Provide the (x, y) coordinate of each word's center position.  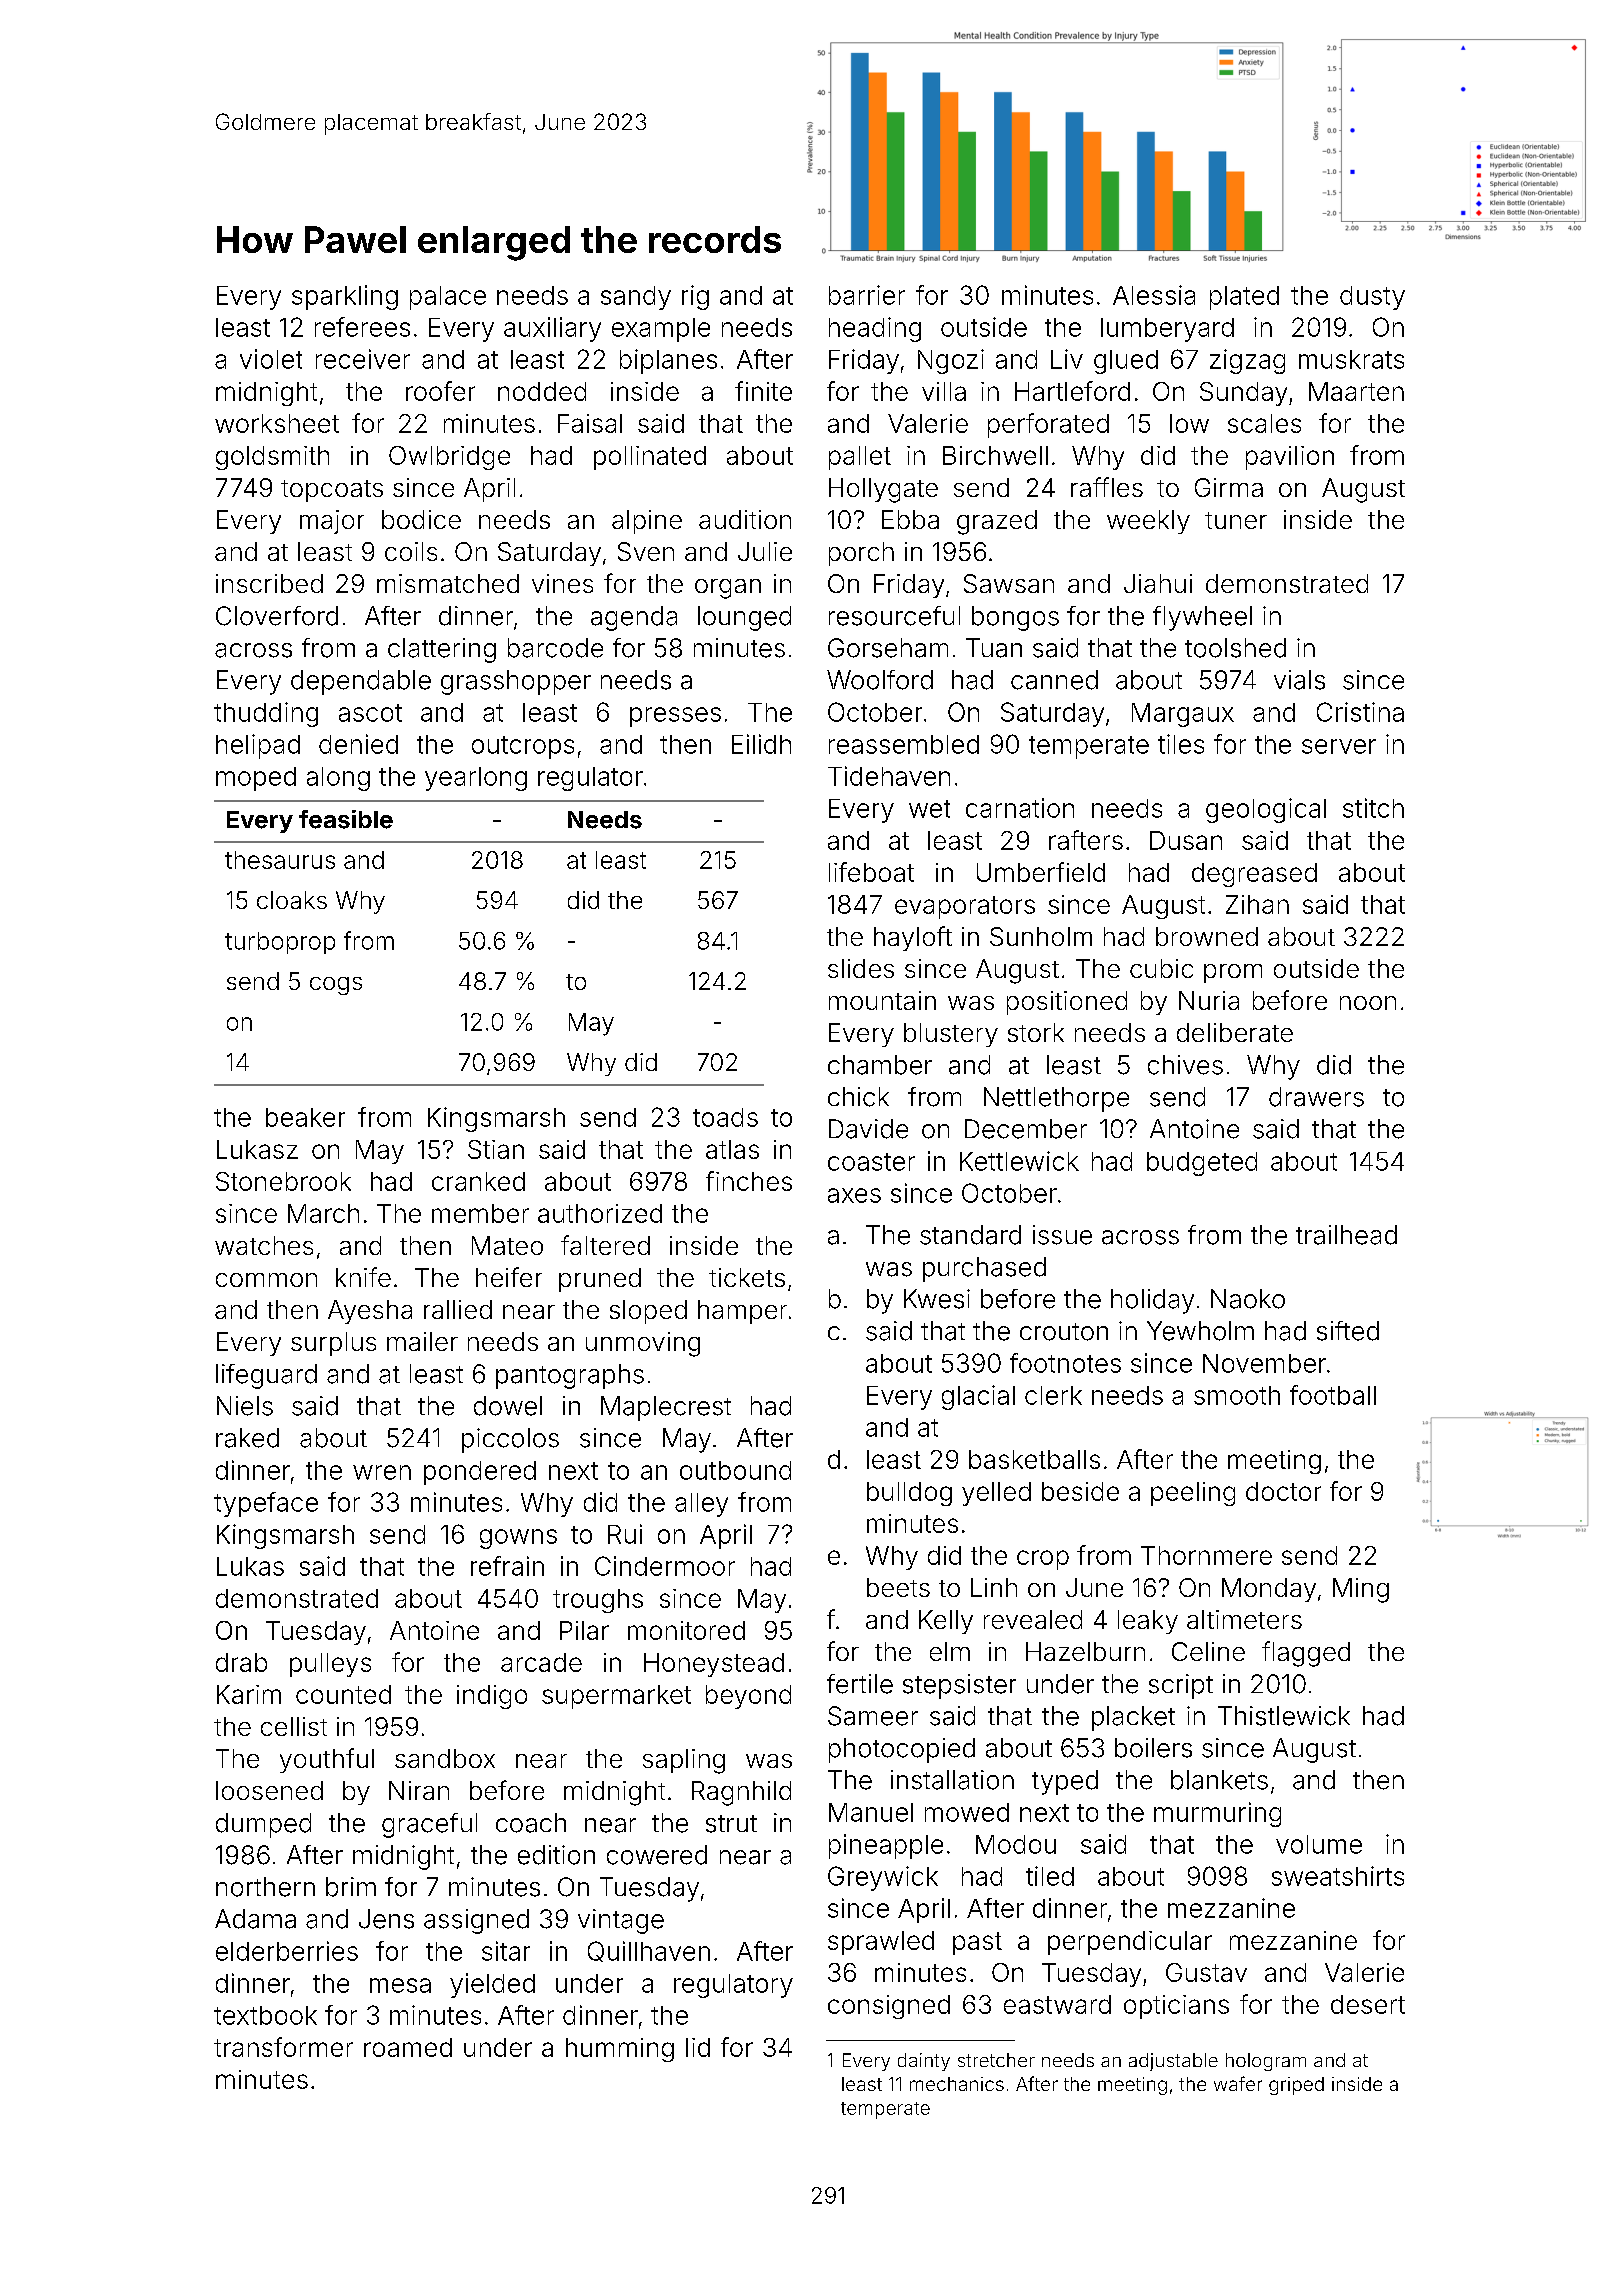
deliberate (1235, 1032)
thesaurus (280, 860)
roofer (440, 391)
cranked (478, 1181)
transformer (283, 2047)
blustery (951, 1035)
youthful (327, 1760)
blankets (1219, 1780)
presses (675, 717)
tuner (1236, 520)
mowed (967, 1812)
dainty (924, 2062)
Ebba (910, 519)
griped (1296, 2086)
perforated (1048, 425)
